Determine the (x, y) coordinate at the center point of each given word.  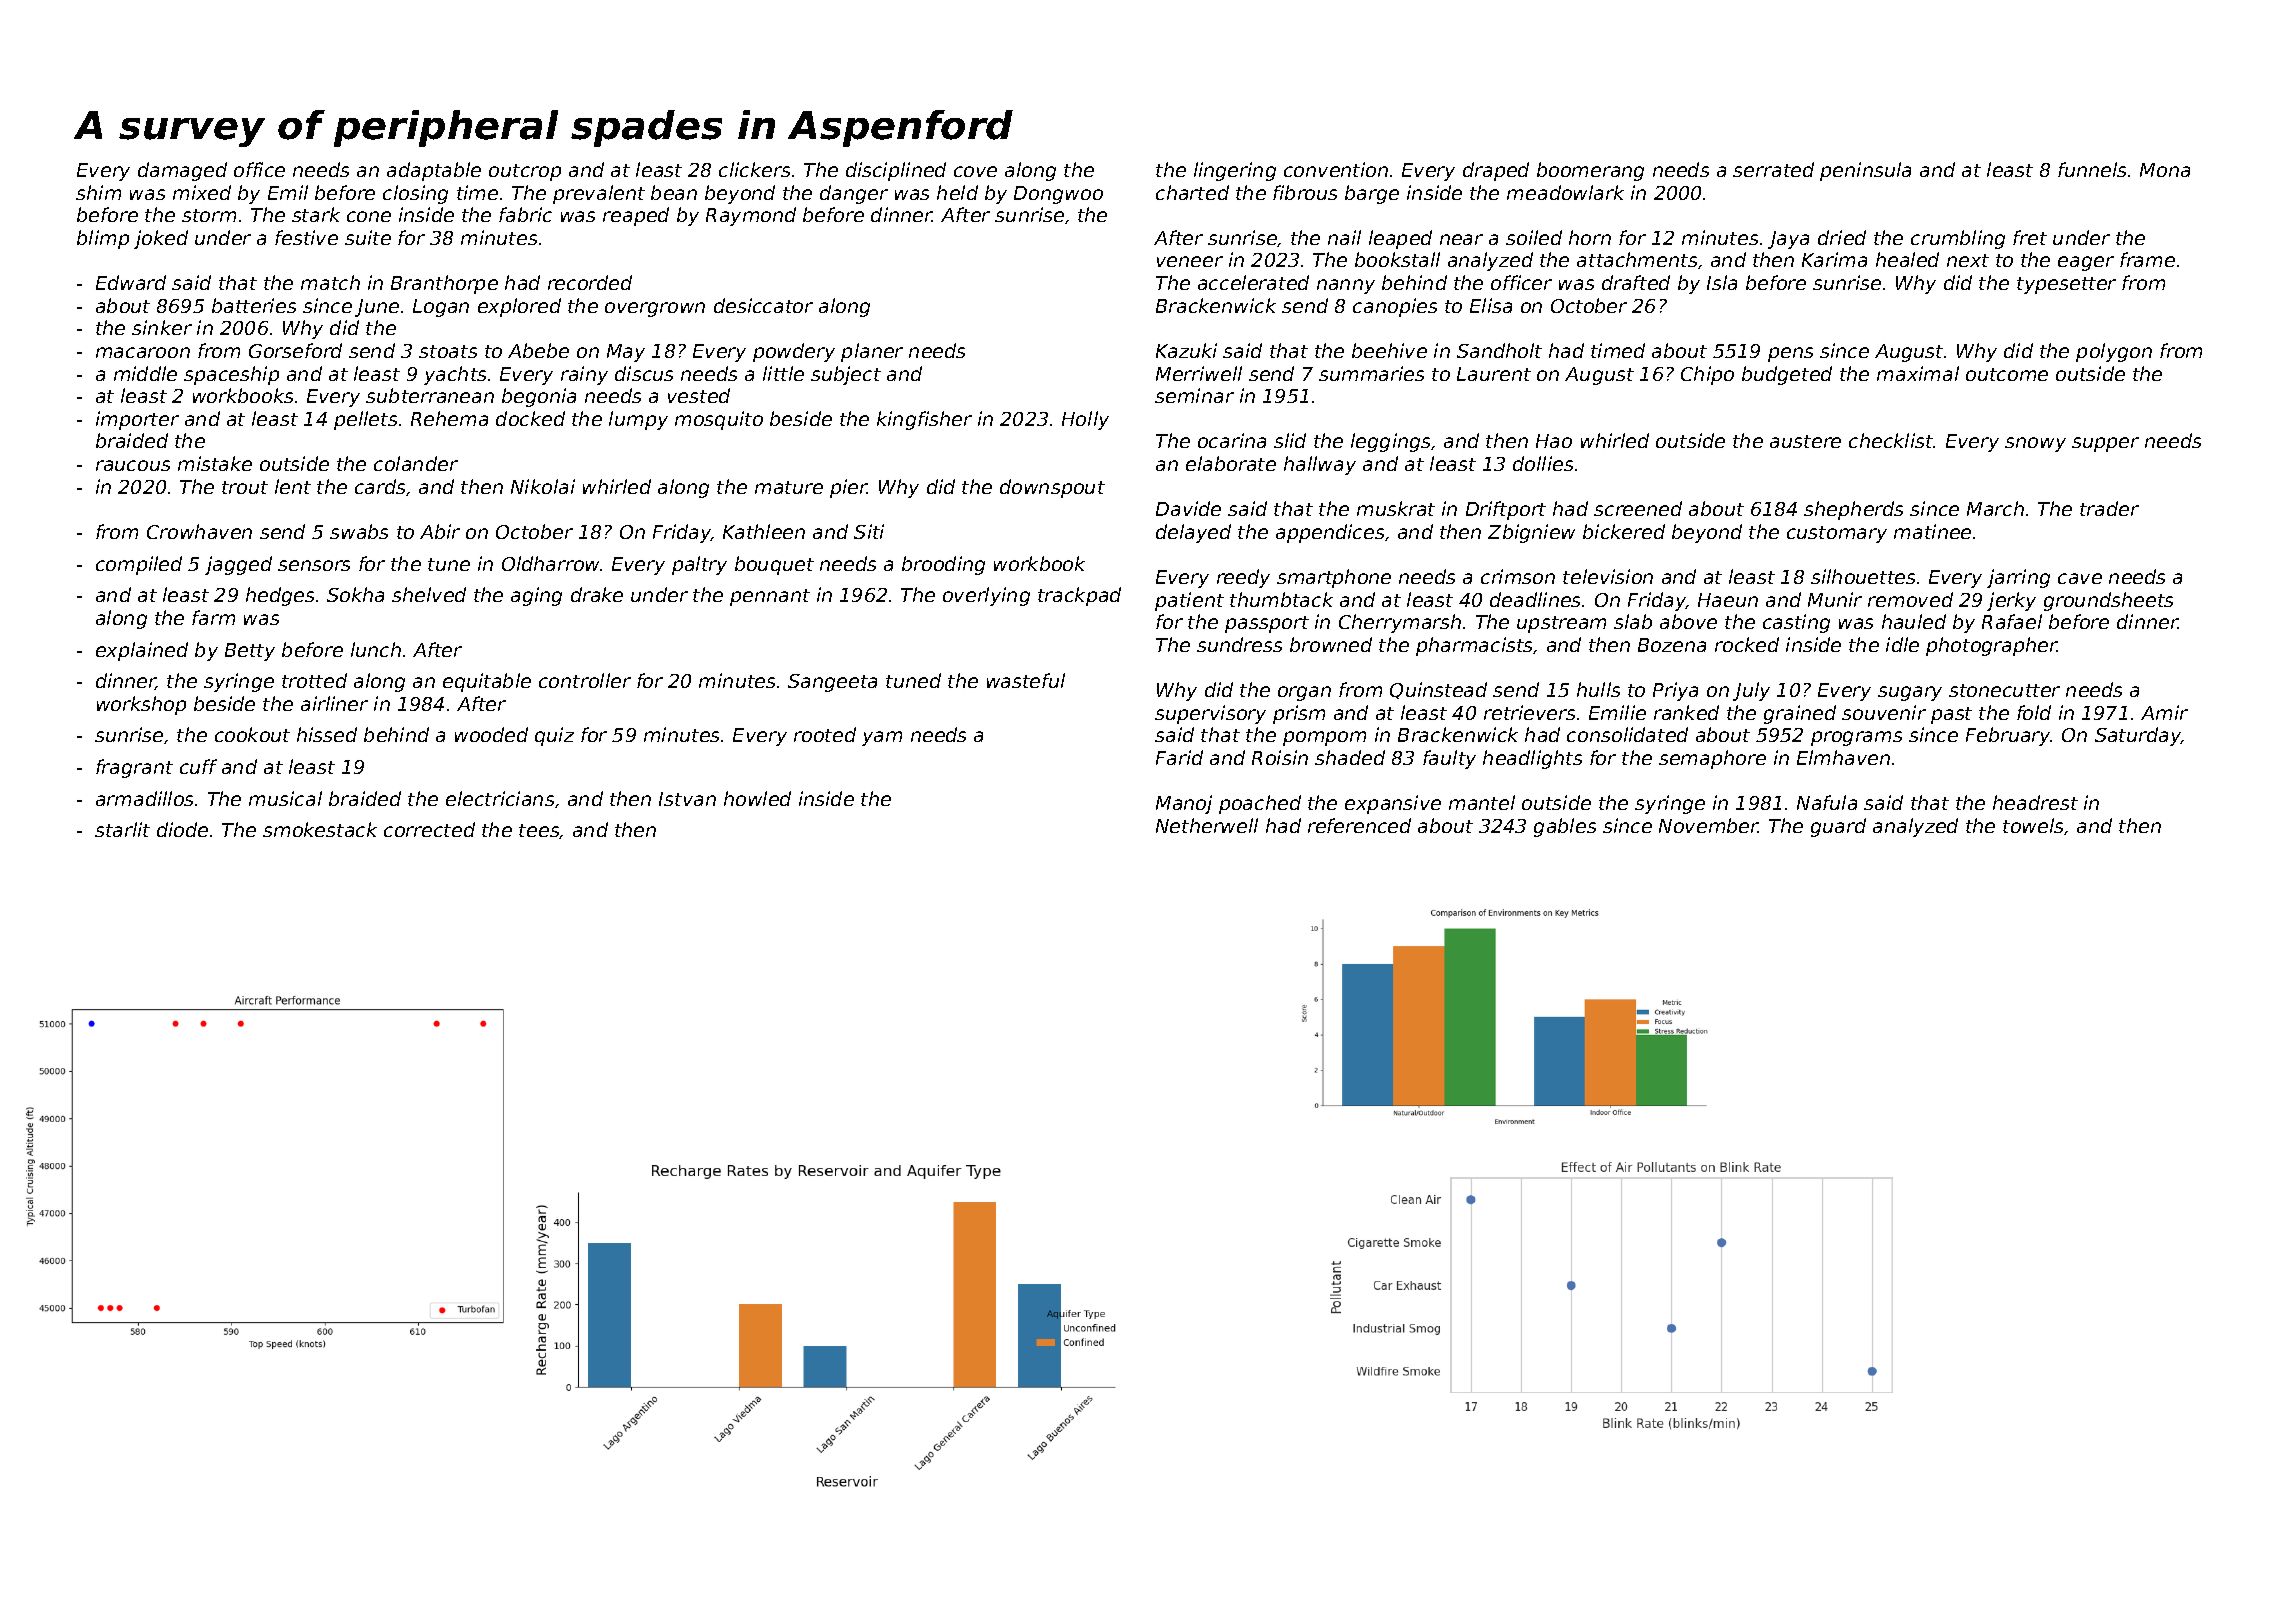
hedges (280, 596)
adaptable (434, 171)
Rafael (2012, 621)
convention (1336, 169)
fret (2030, 237)
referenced (1359, 825)
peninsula (1865, 171)
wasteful (1026, 680)
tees (539, 831)
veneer (1190, 261)
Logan (441, 308)
